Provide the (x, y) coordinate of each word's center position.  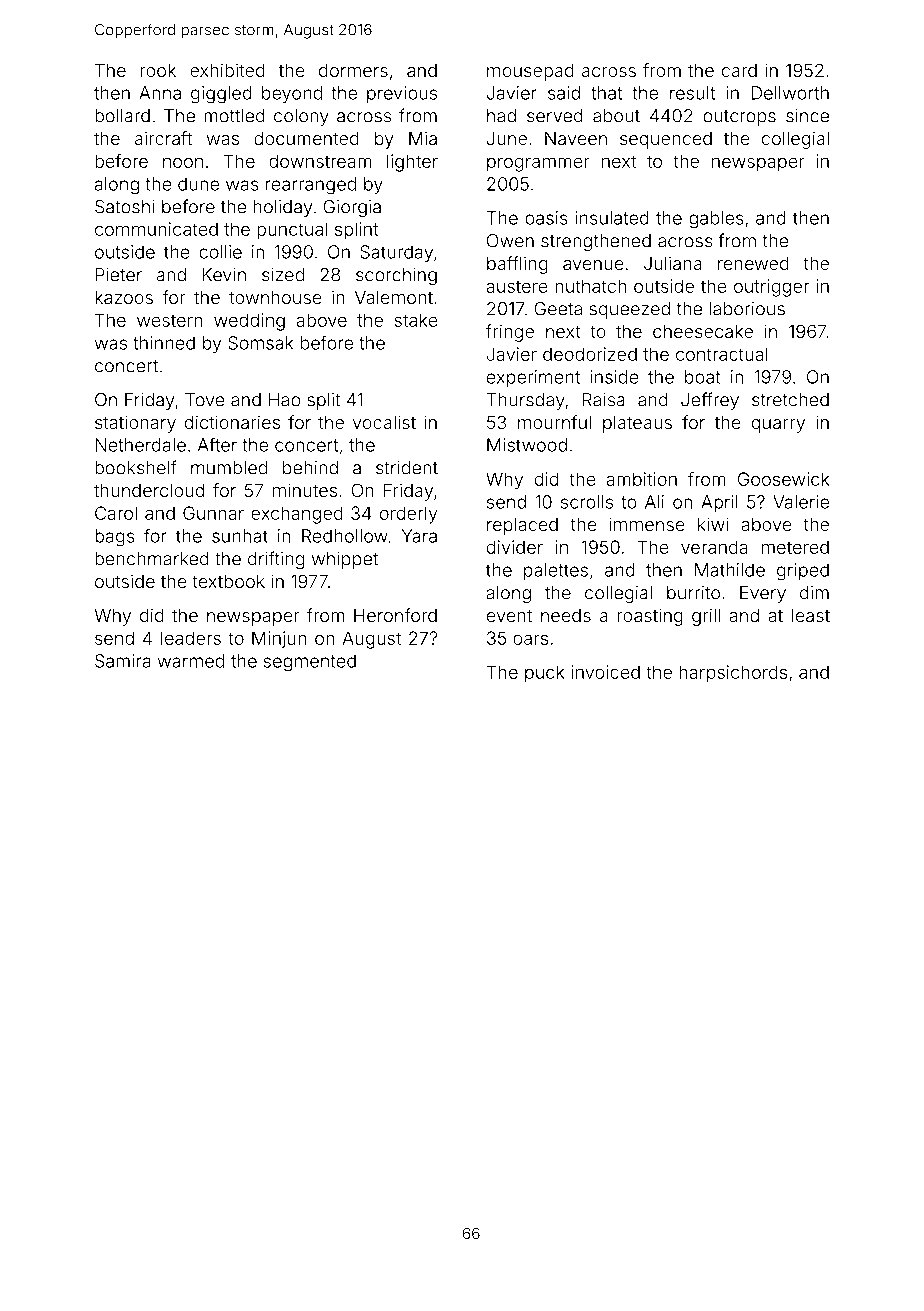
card (739, 70)
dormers (353, 70)
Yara (419, 536)
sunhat (240, 536)
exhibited (227, 70)
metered (795, 547)
